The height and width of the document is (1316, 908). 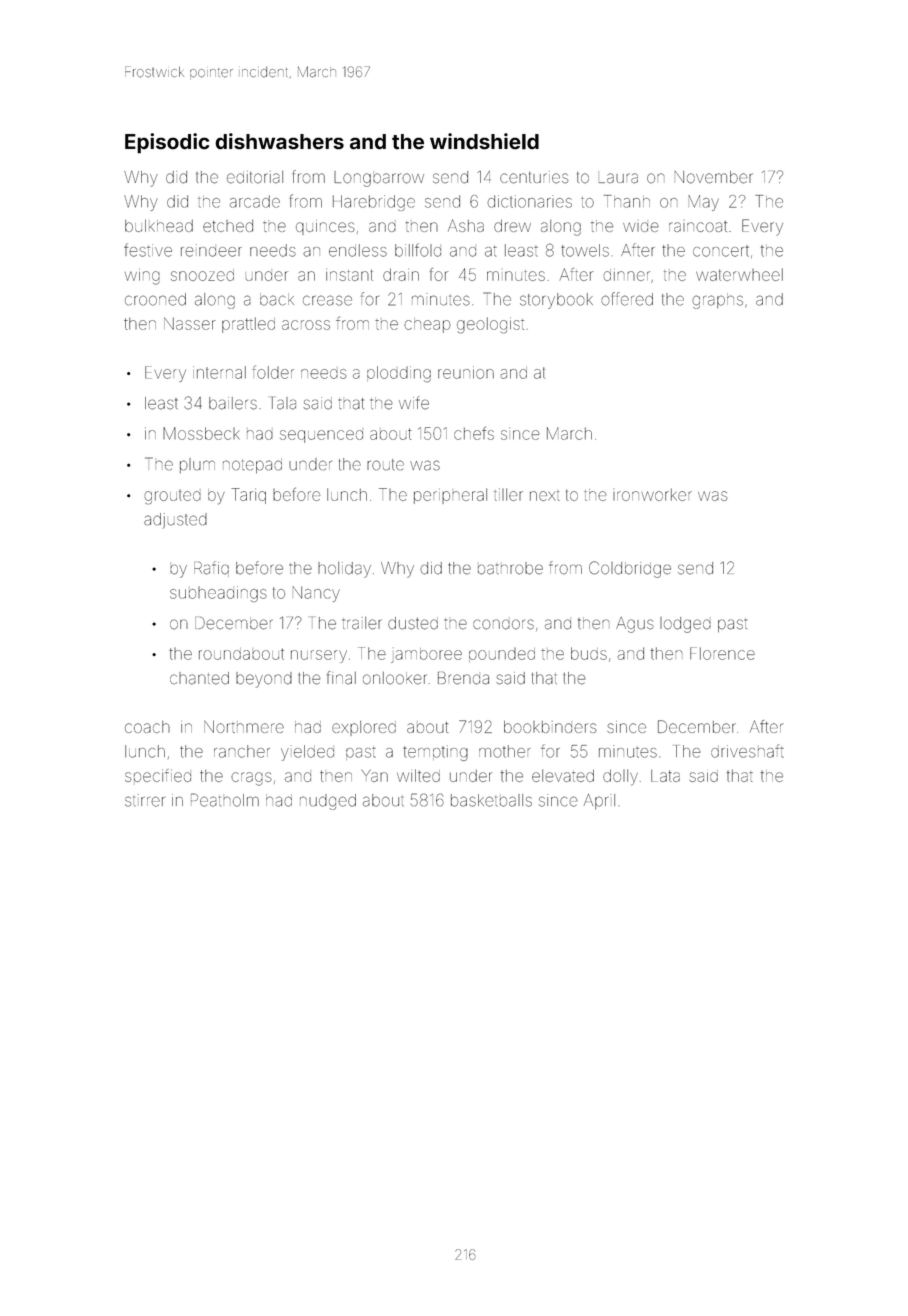 What do you see at coordinates (197, 465) in the document?
I see `plum` at bounding box center [197, 465].
